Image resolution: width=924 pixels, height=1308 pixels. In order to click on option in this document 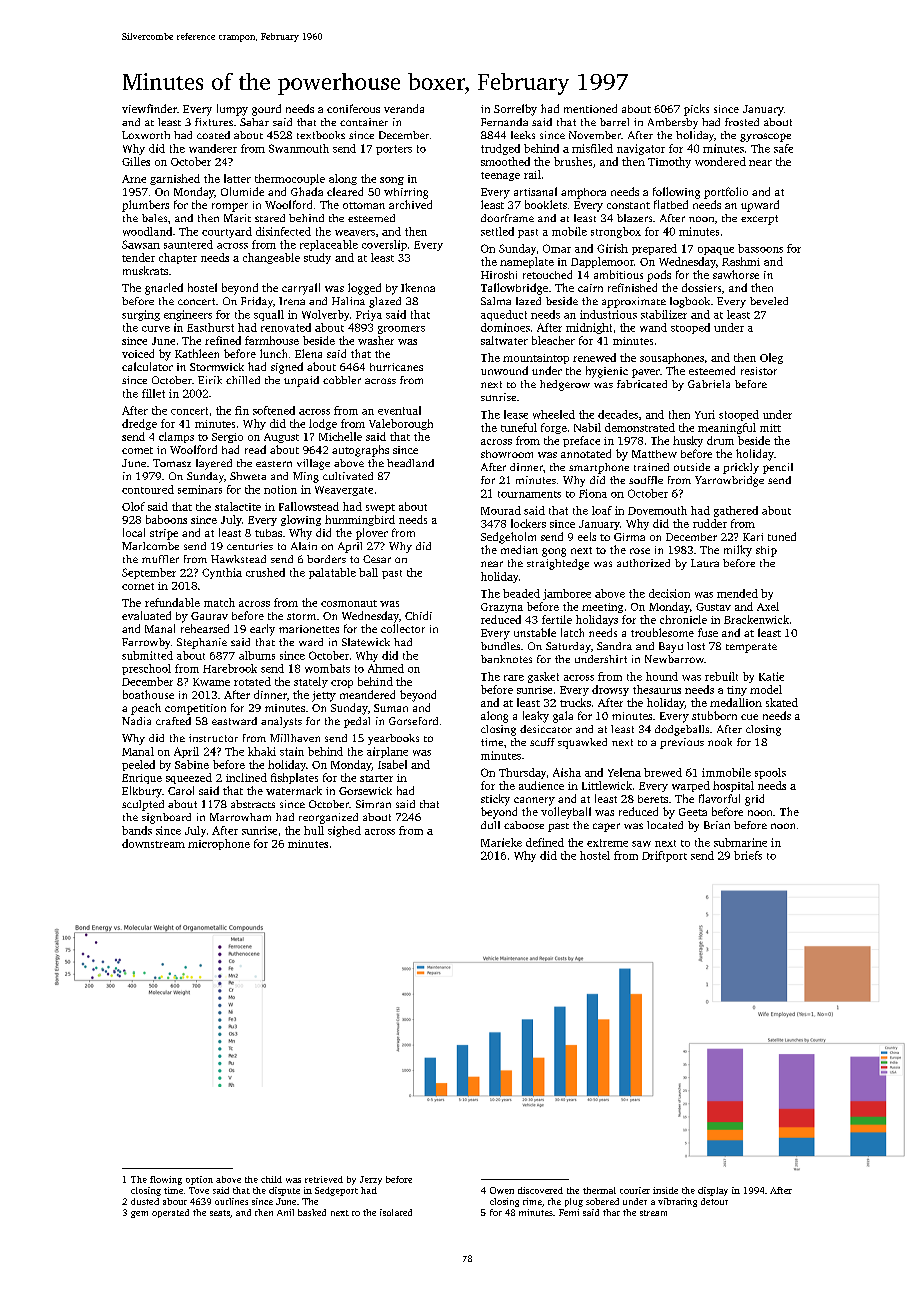, I will do `click(199, 1180)`.
